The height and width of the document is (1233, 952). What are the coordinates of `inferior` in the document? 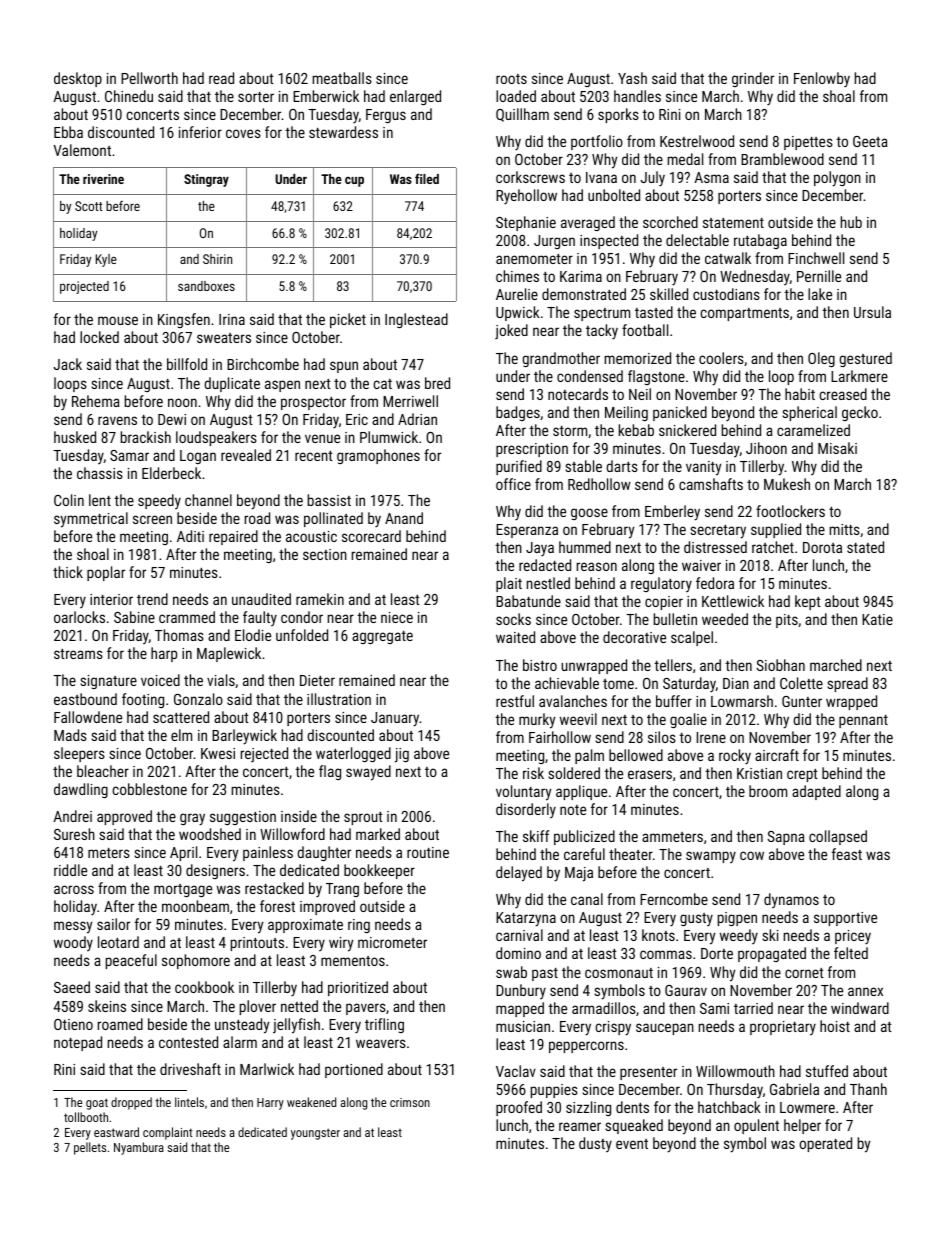 It's located at (200, 132).
